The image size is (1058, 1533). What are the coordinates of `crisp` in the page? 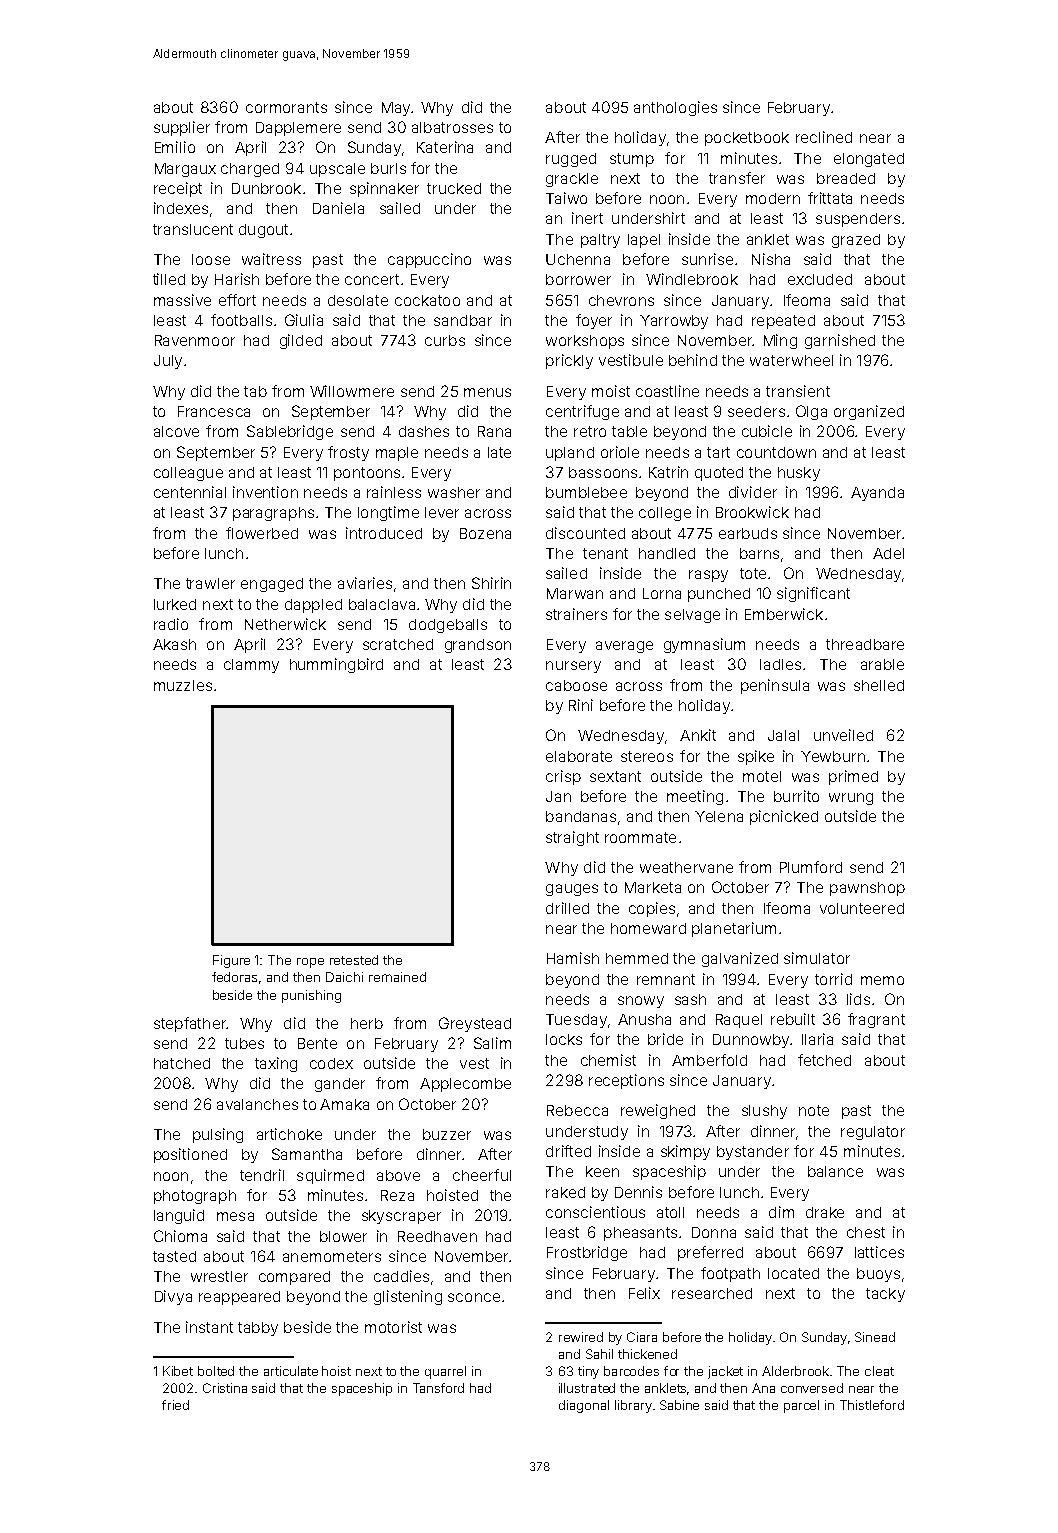 It's located at (563, 777).
